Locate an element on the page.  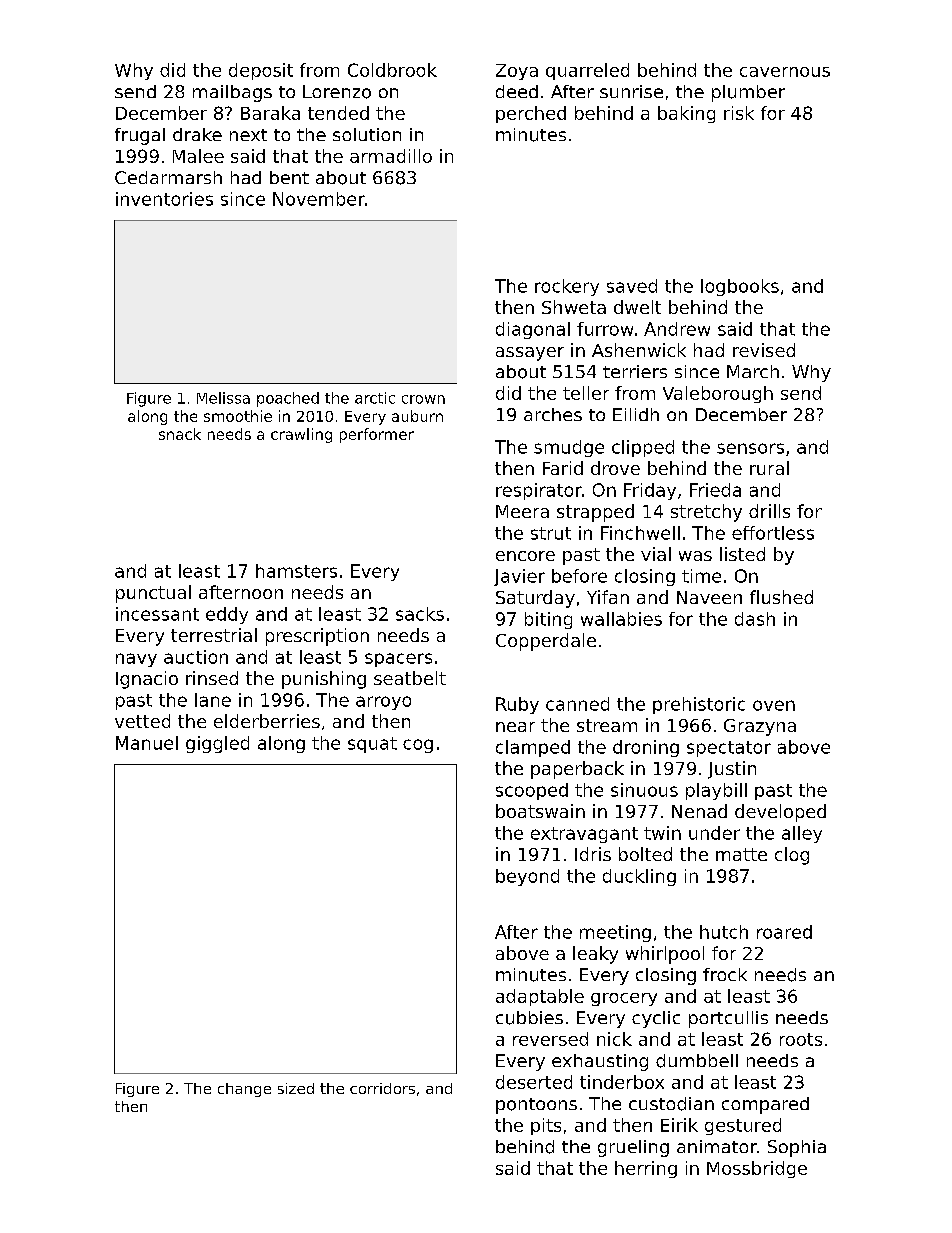
corridors is located at coordinates (382, 1088).
